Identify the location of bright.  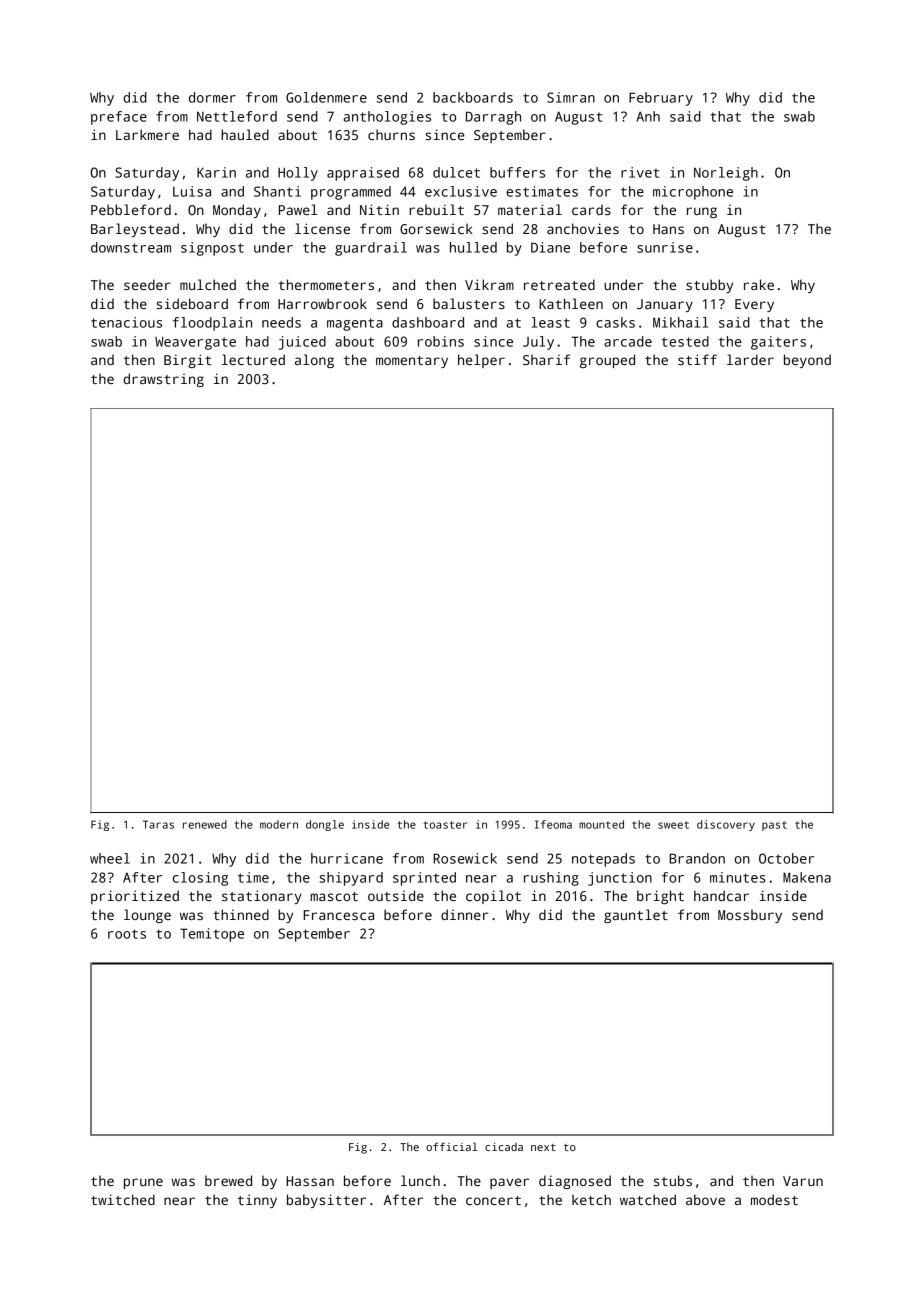
(660, 897).
